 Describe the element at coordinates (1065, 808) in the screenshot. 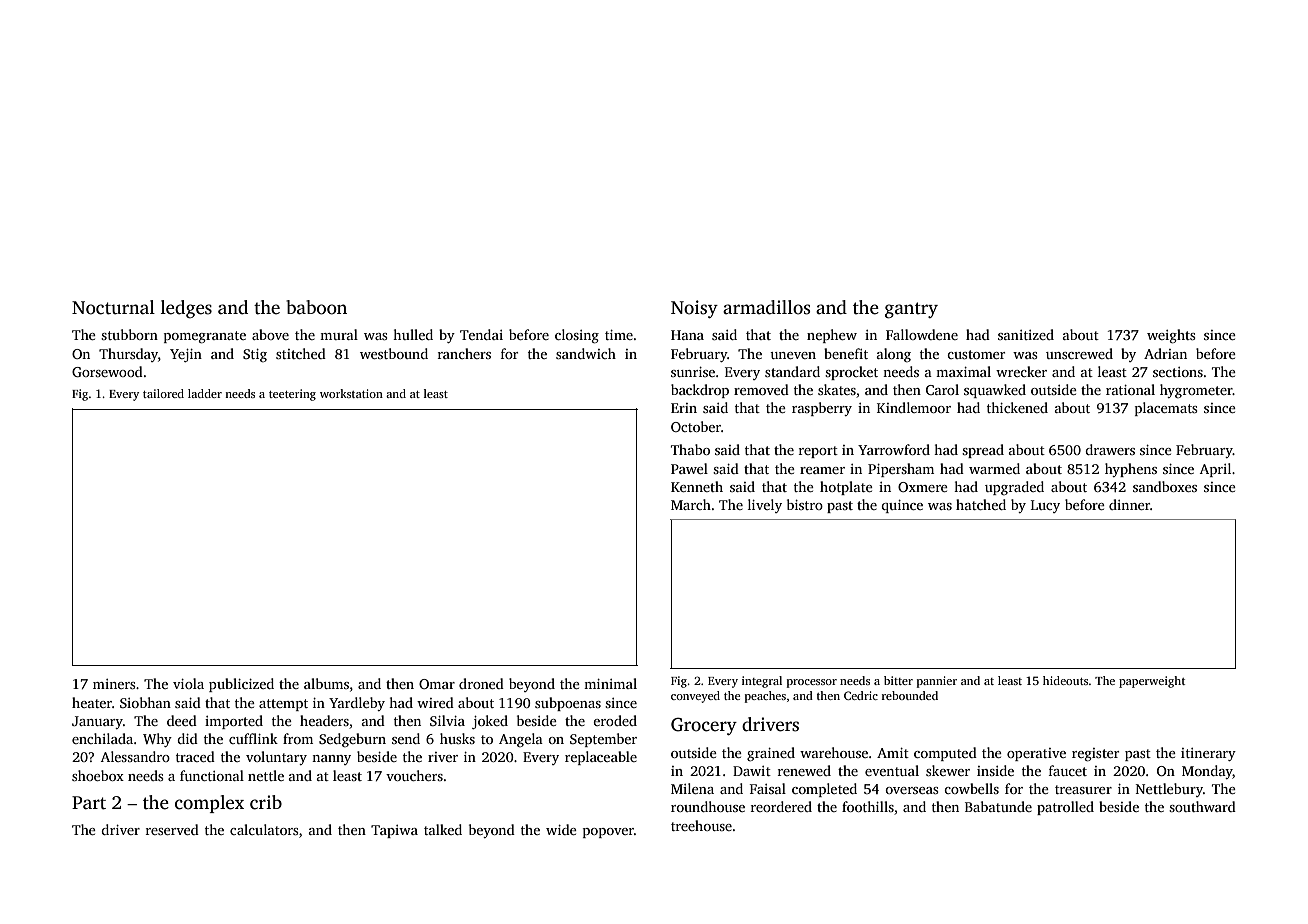

I see `patrolled` at that location.
